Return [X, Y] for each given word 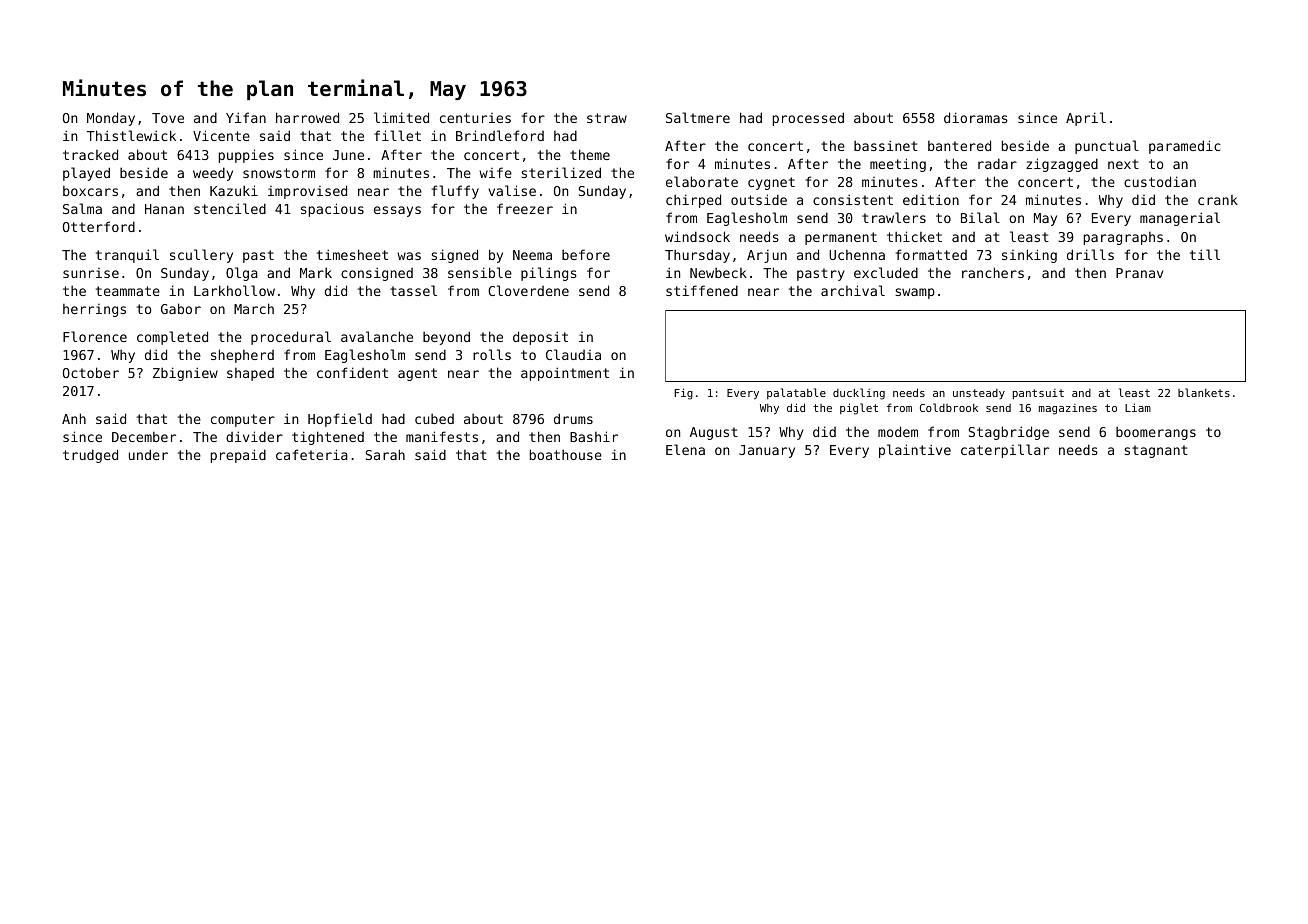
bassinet [886, 145]
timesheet [352, 254]
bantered [959, 145]
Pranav [1139, 273]
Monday [111, 119]
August [714, 433]
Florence [95, 336]
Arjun [767, 256]
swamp [915, 293]
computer [243, 420]
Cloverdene [528, 290]
